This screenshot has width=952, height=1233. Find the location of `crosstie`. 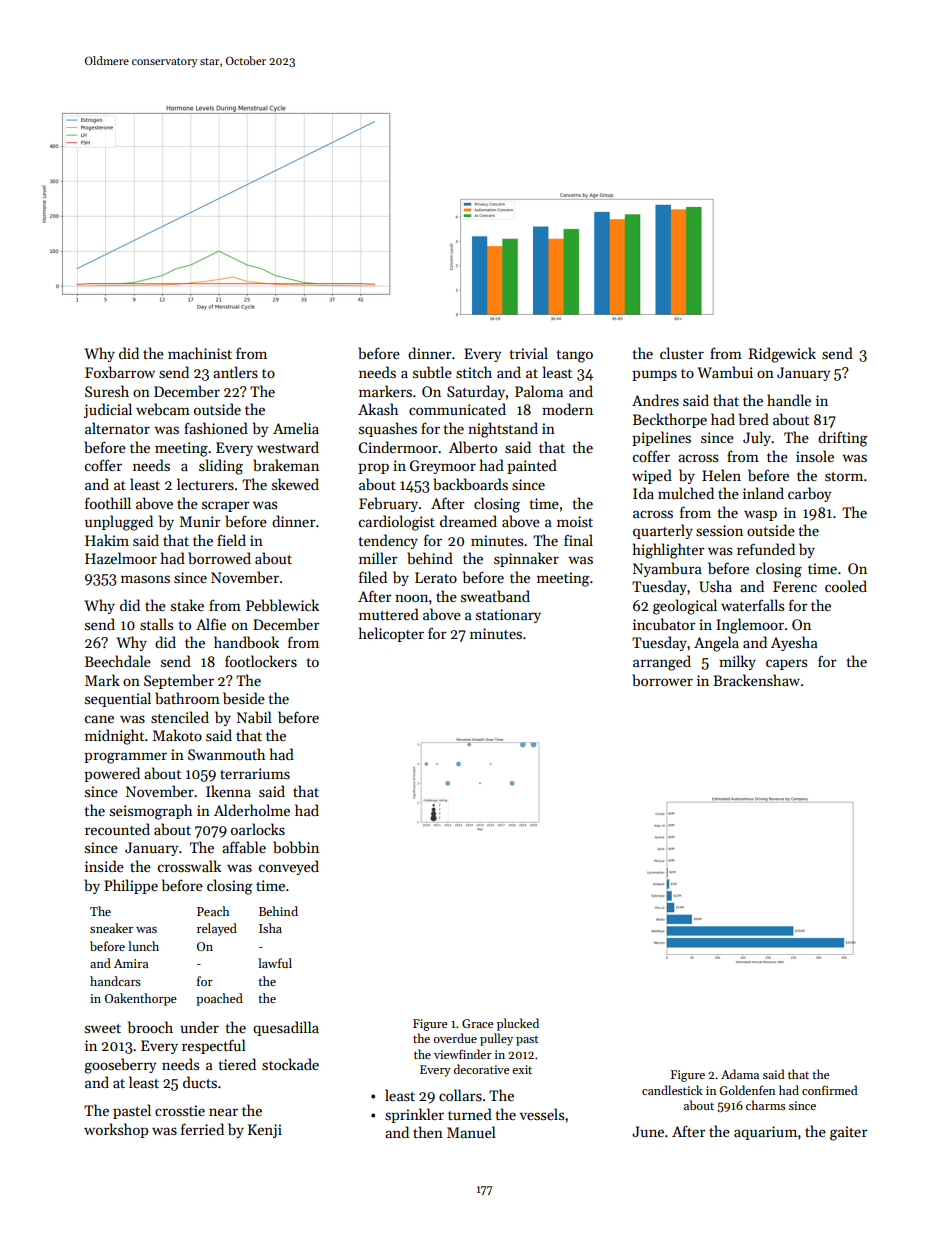

crosstie is located at coordinates (180, 1110).
